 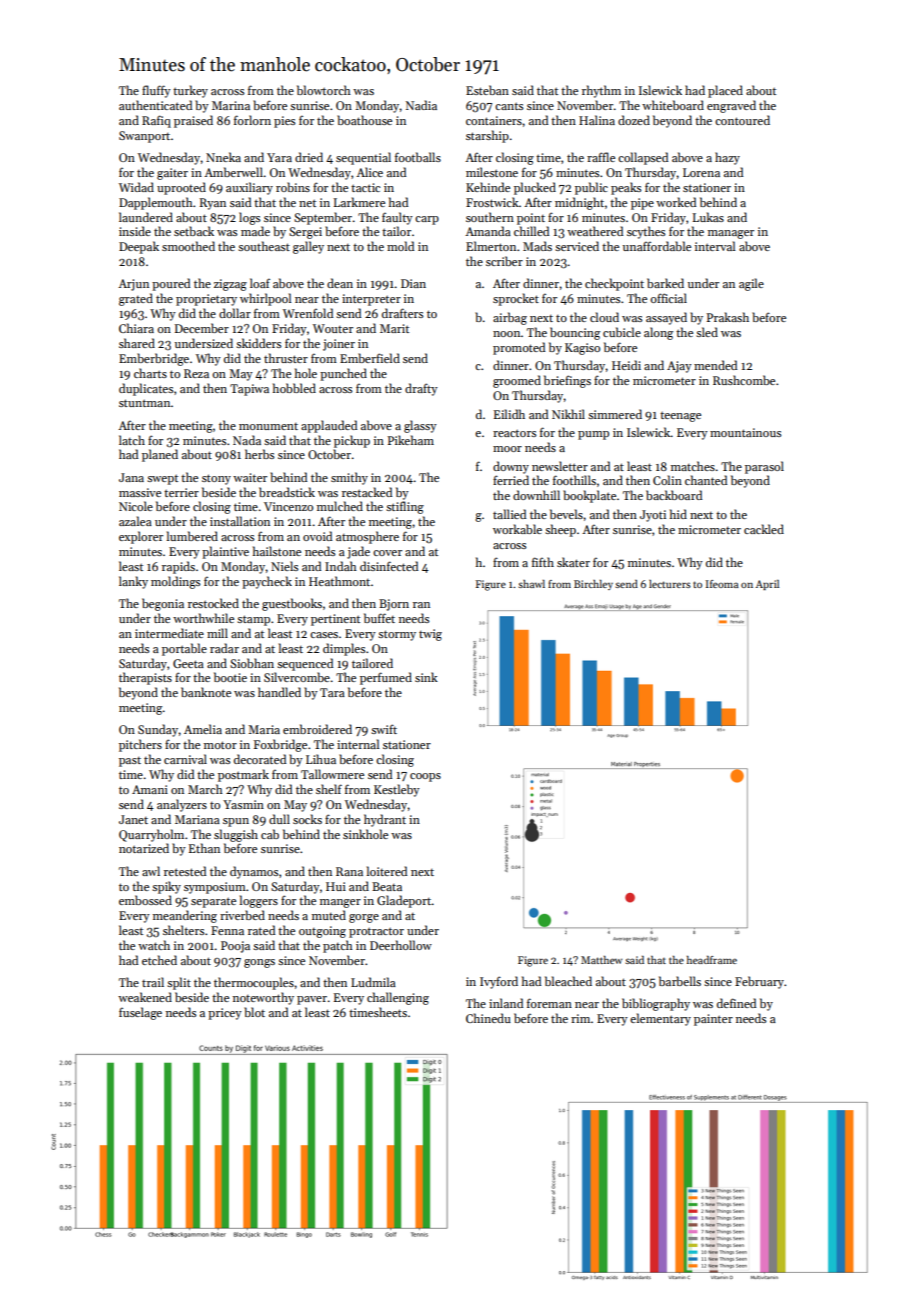 I want to click on lumbered, so click(x=192, y=536).
